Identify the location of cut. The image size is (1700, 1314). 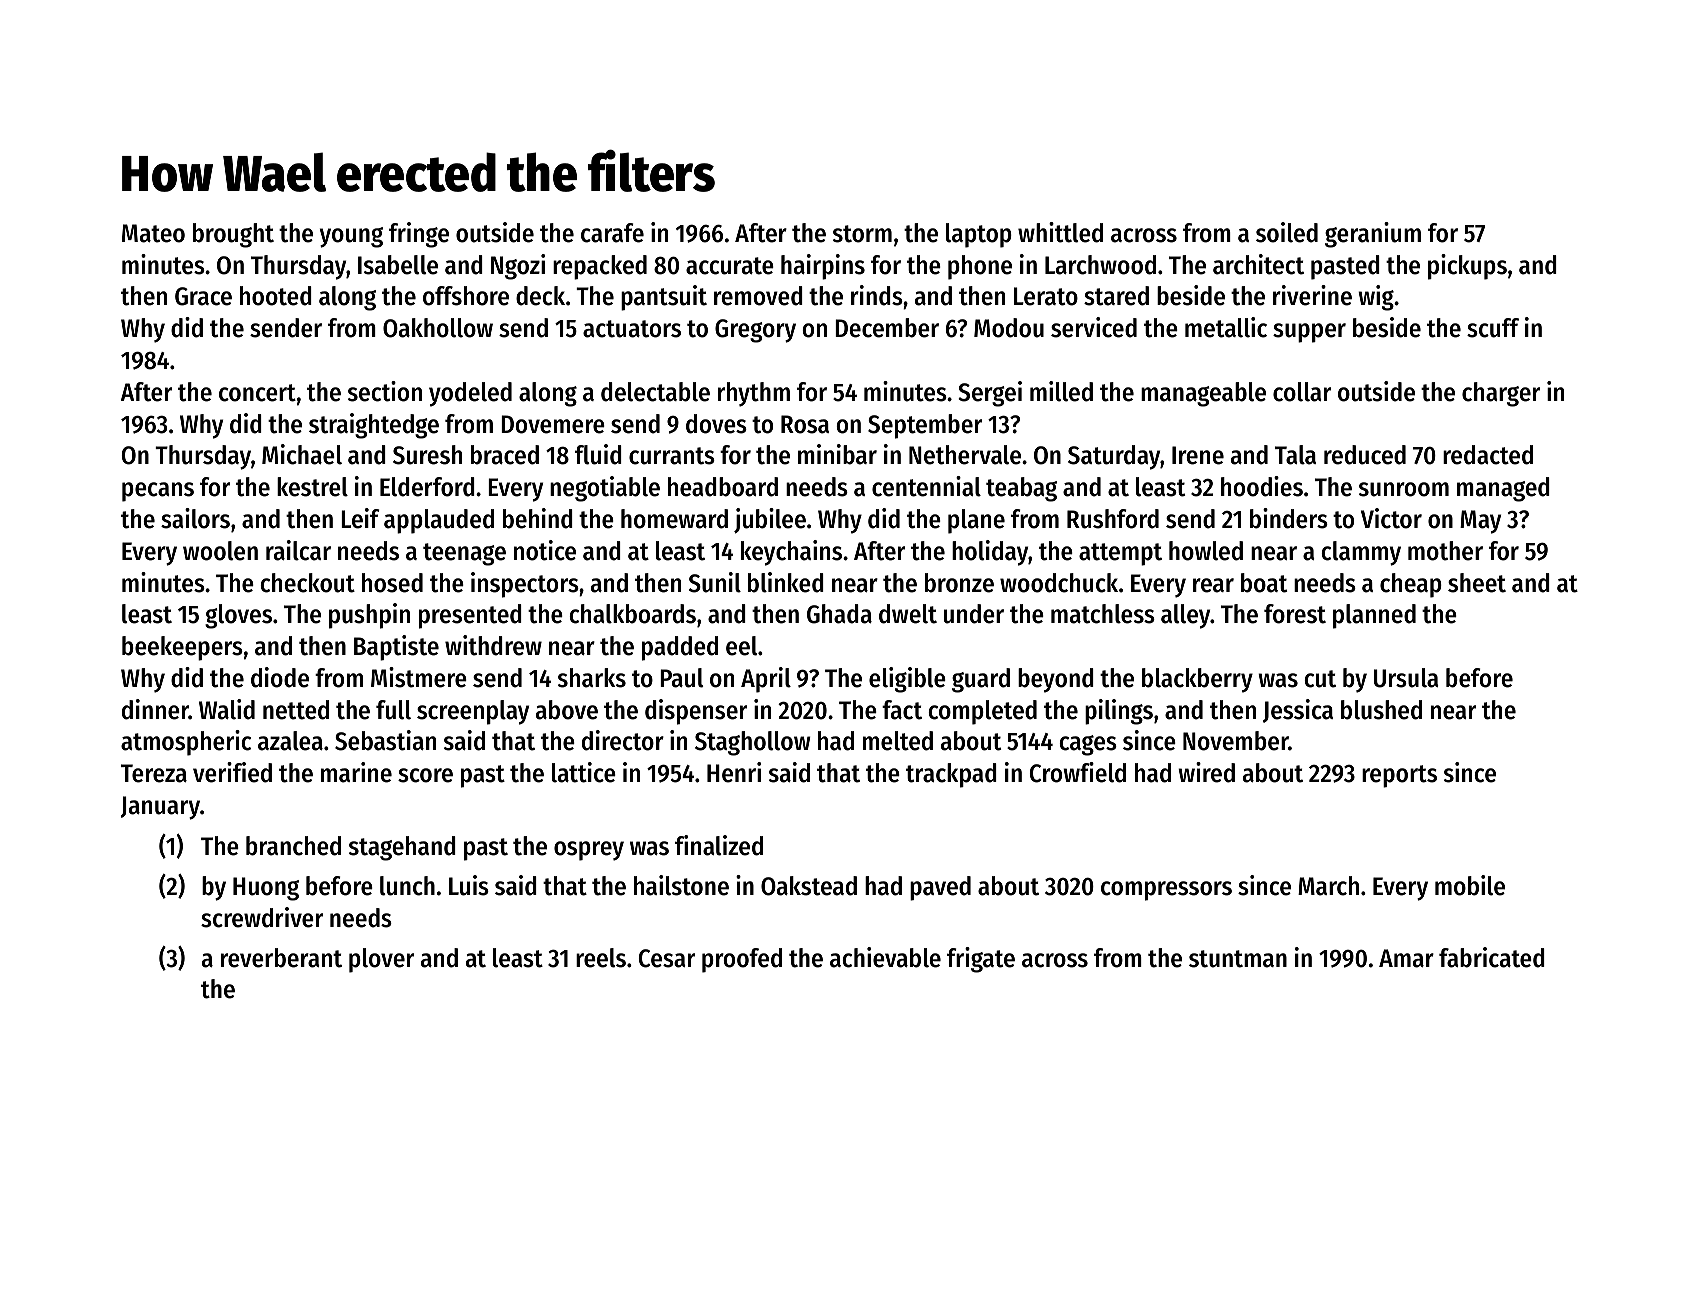
(1320, 679).
